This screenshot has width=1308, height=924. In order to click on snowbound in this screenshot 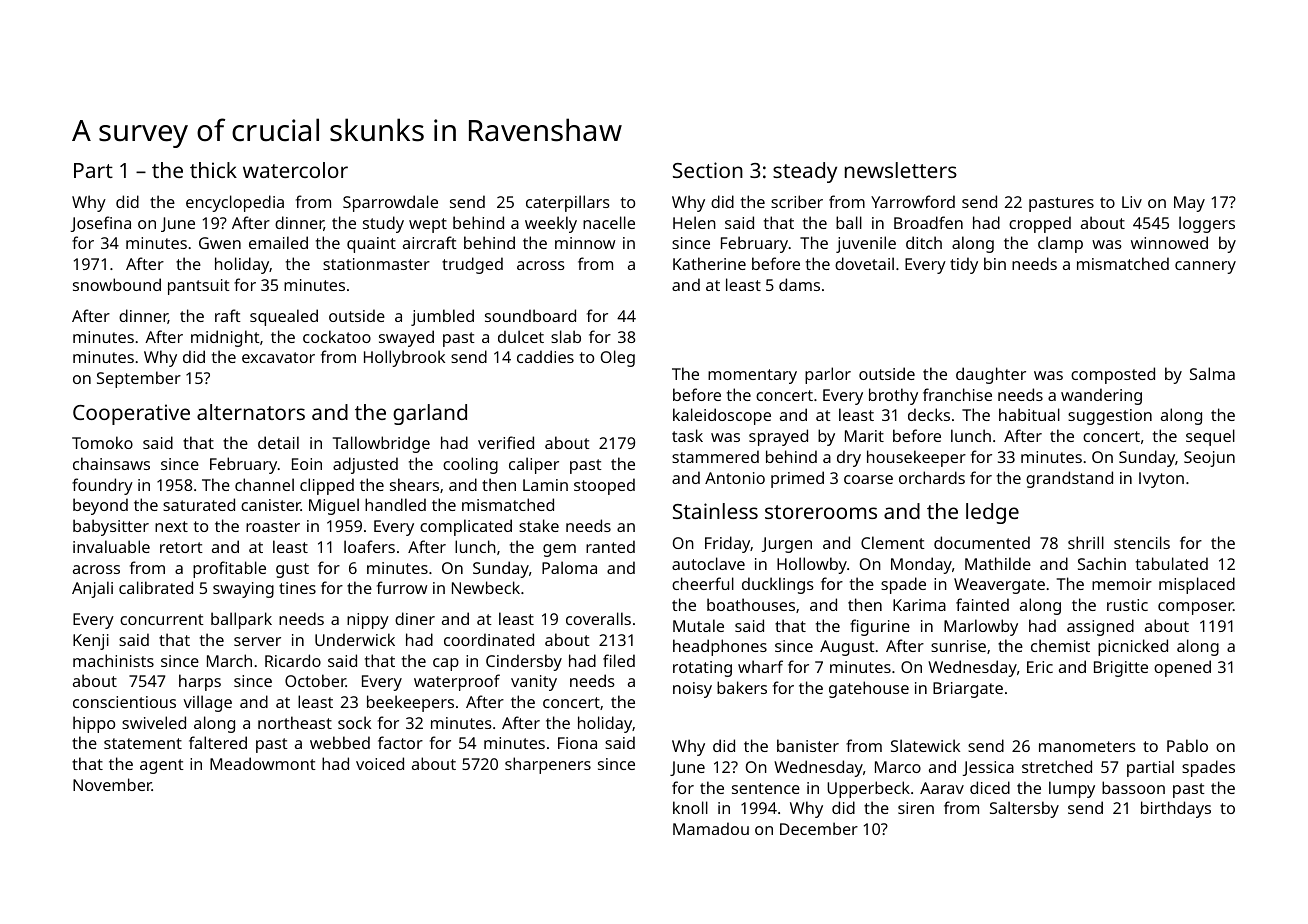, I will do `click(117, 284)`.
